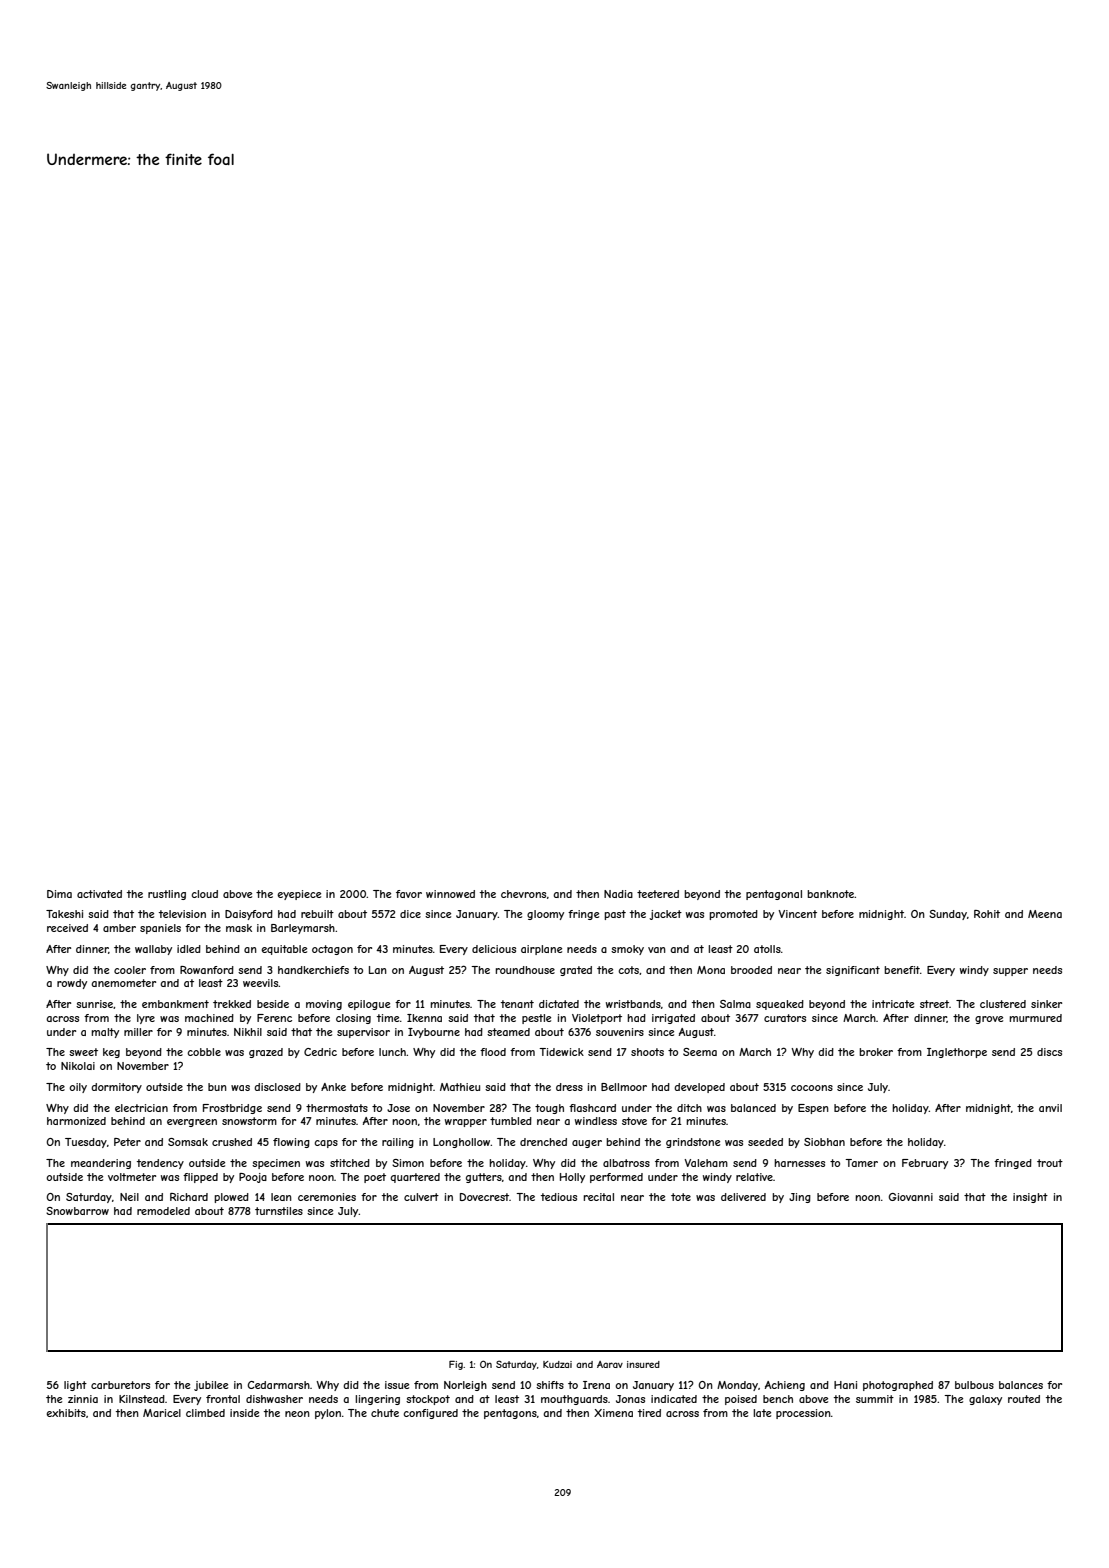  What do you see at coordinates (689, 1108) in the image?
I see `ditch` at bounding box center [689, 1108].
